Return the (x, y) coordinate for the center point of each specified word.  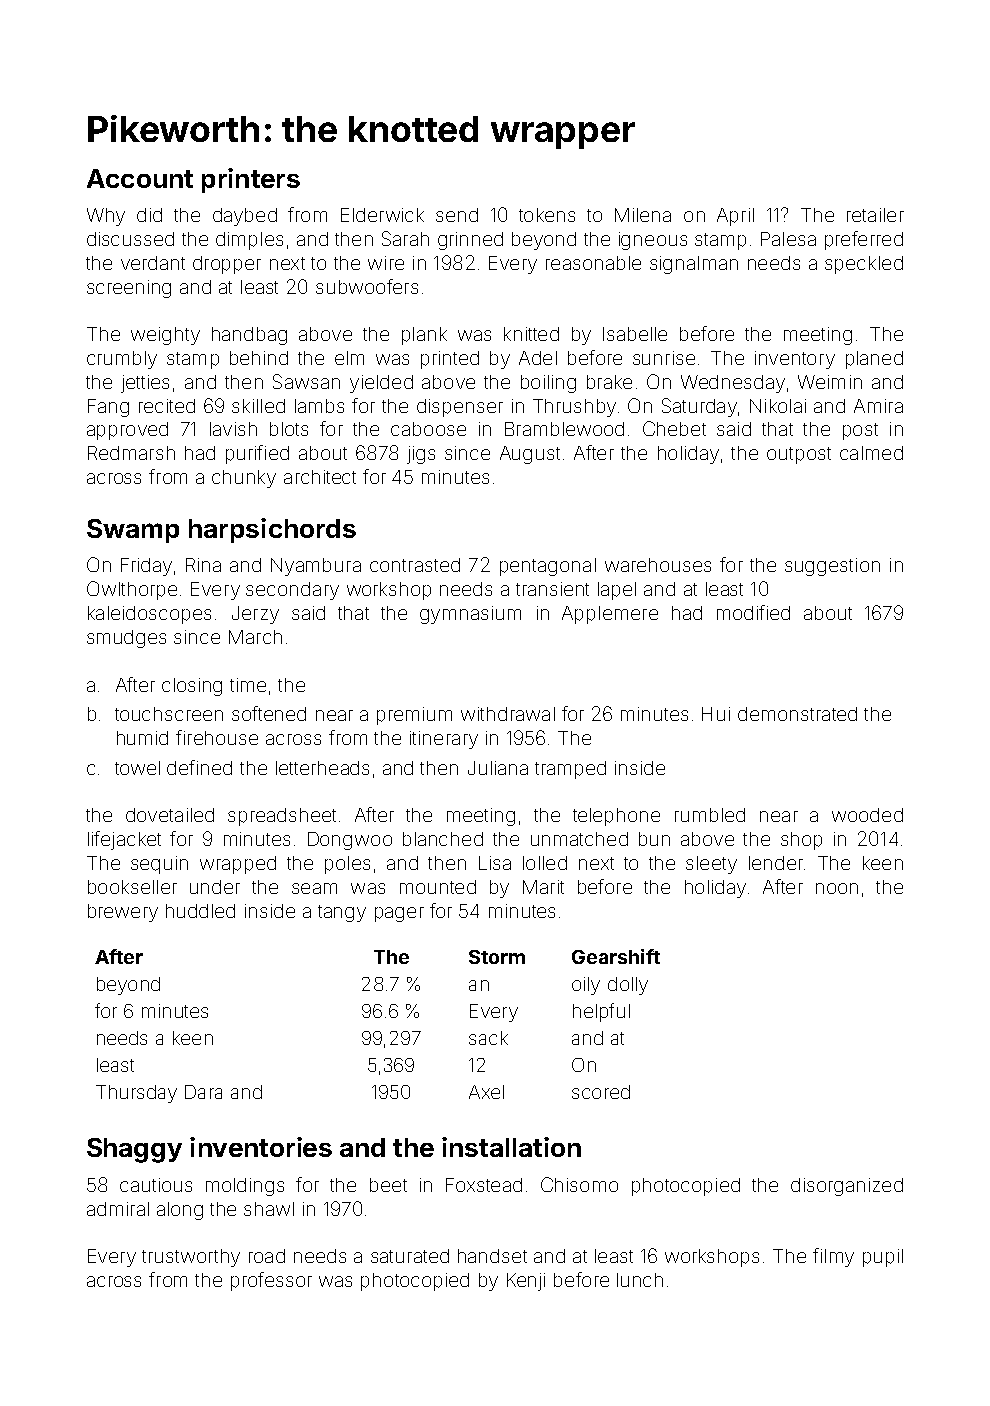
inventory (795, 360)
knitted (531, 334)
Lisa (495, 863)
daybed (245, 217)
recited (167, 406)
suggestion (832, 567)
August (530, 455)
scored (601, 1092)
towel (137, 768)
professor (271, 1281)
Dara (203, 1092)
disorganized (847, 1187)
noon (837, 888)
